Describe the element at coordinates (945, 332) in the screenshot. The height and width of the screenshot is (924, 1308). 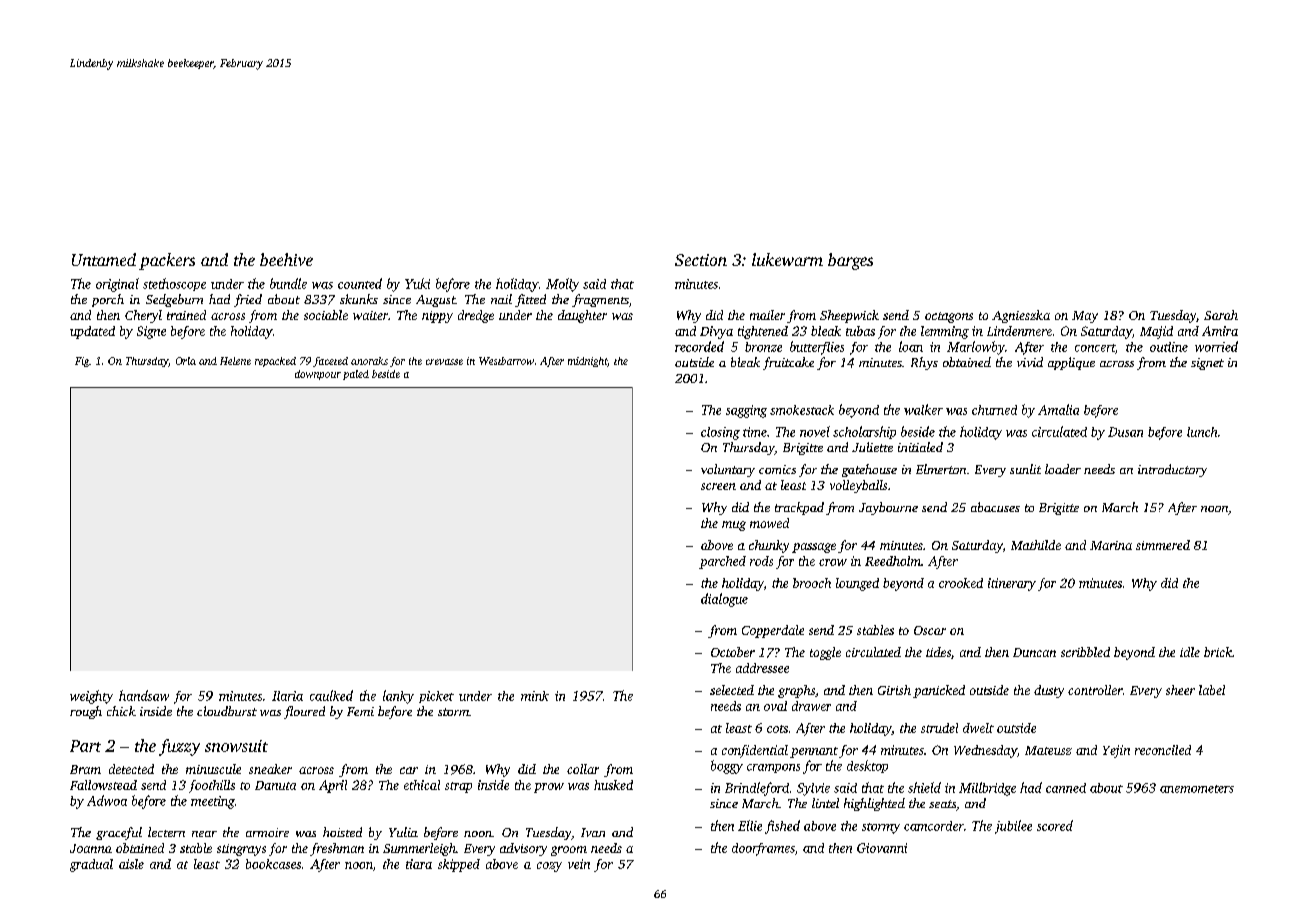
I see `lemming` at that location.
